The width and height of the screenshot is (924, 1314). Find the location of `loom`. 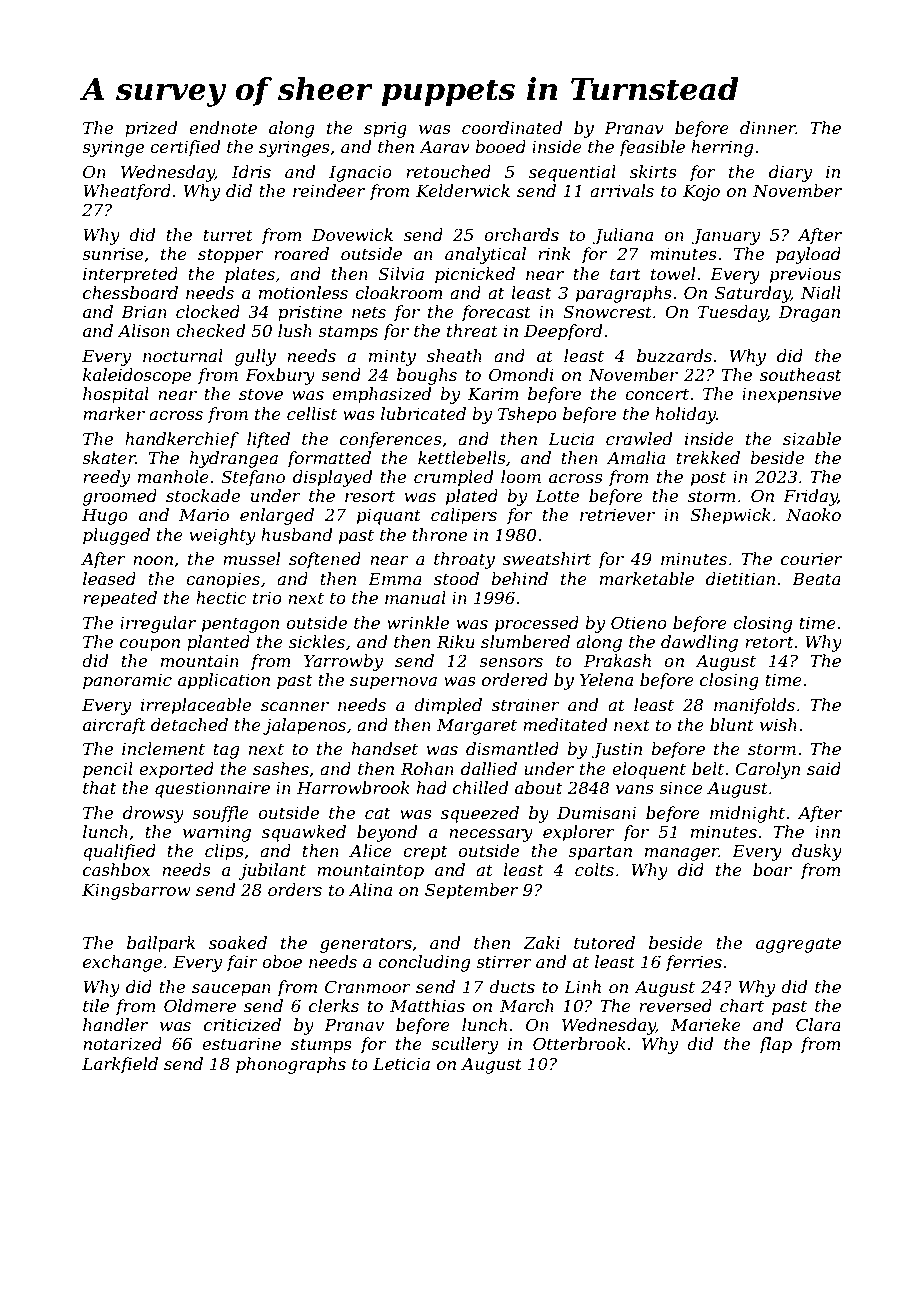

loom is located at coordinates (521, 476).
